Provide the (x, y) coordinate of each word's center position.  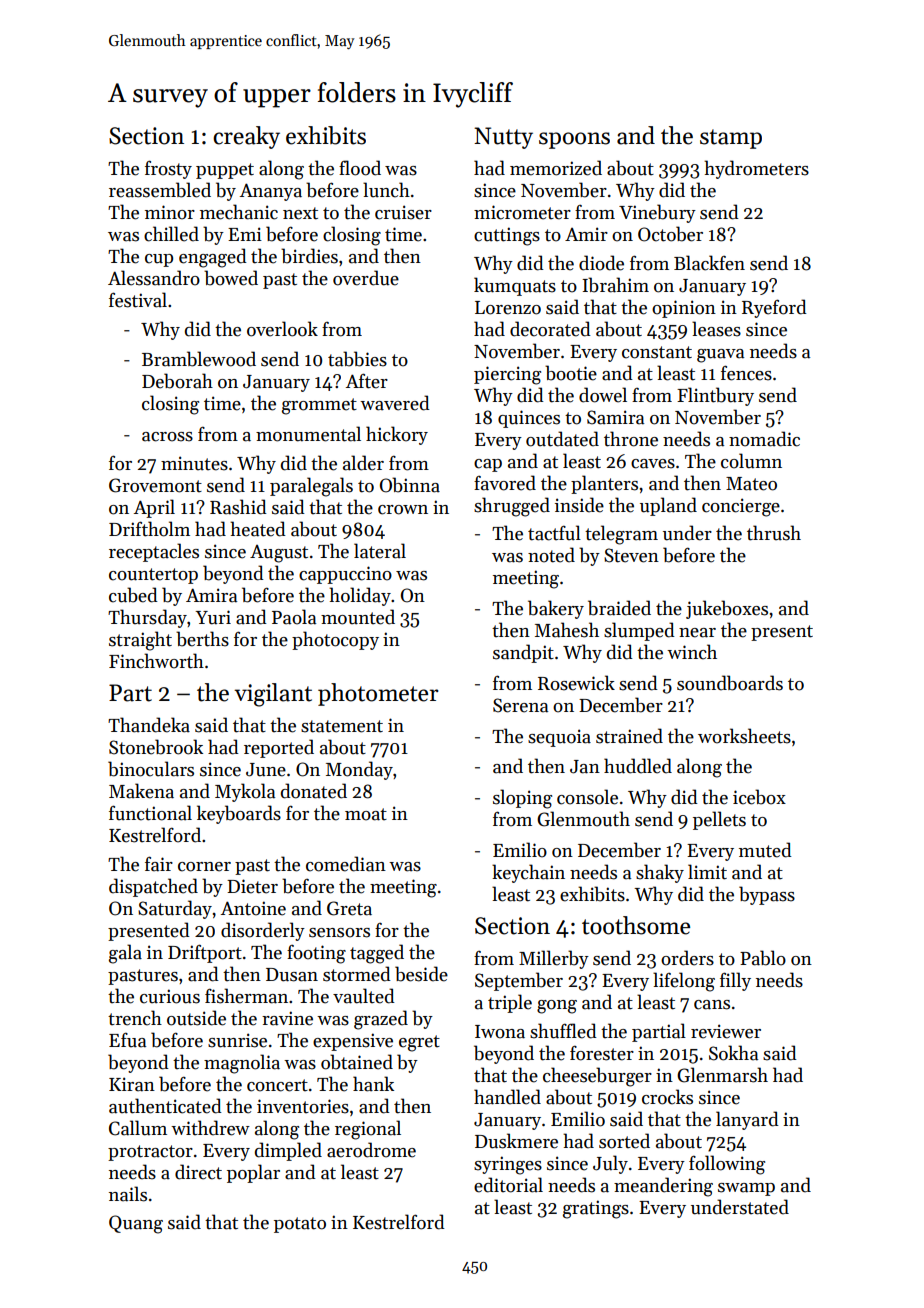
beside (421, 974)
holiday (360, 596)
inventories (303, 1106)
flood (360, 168)
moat (366, 814)
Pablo (763, 958)
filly (735, 981)
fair (159, 864)
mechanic (239, 212)
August (279, 554)
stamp (731, 139)
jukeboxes (727, 609)
